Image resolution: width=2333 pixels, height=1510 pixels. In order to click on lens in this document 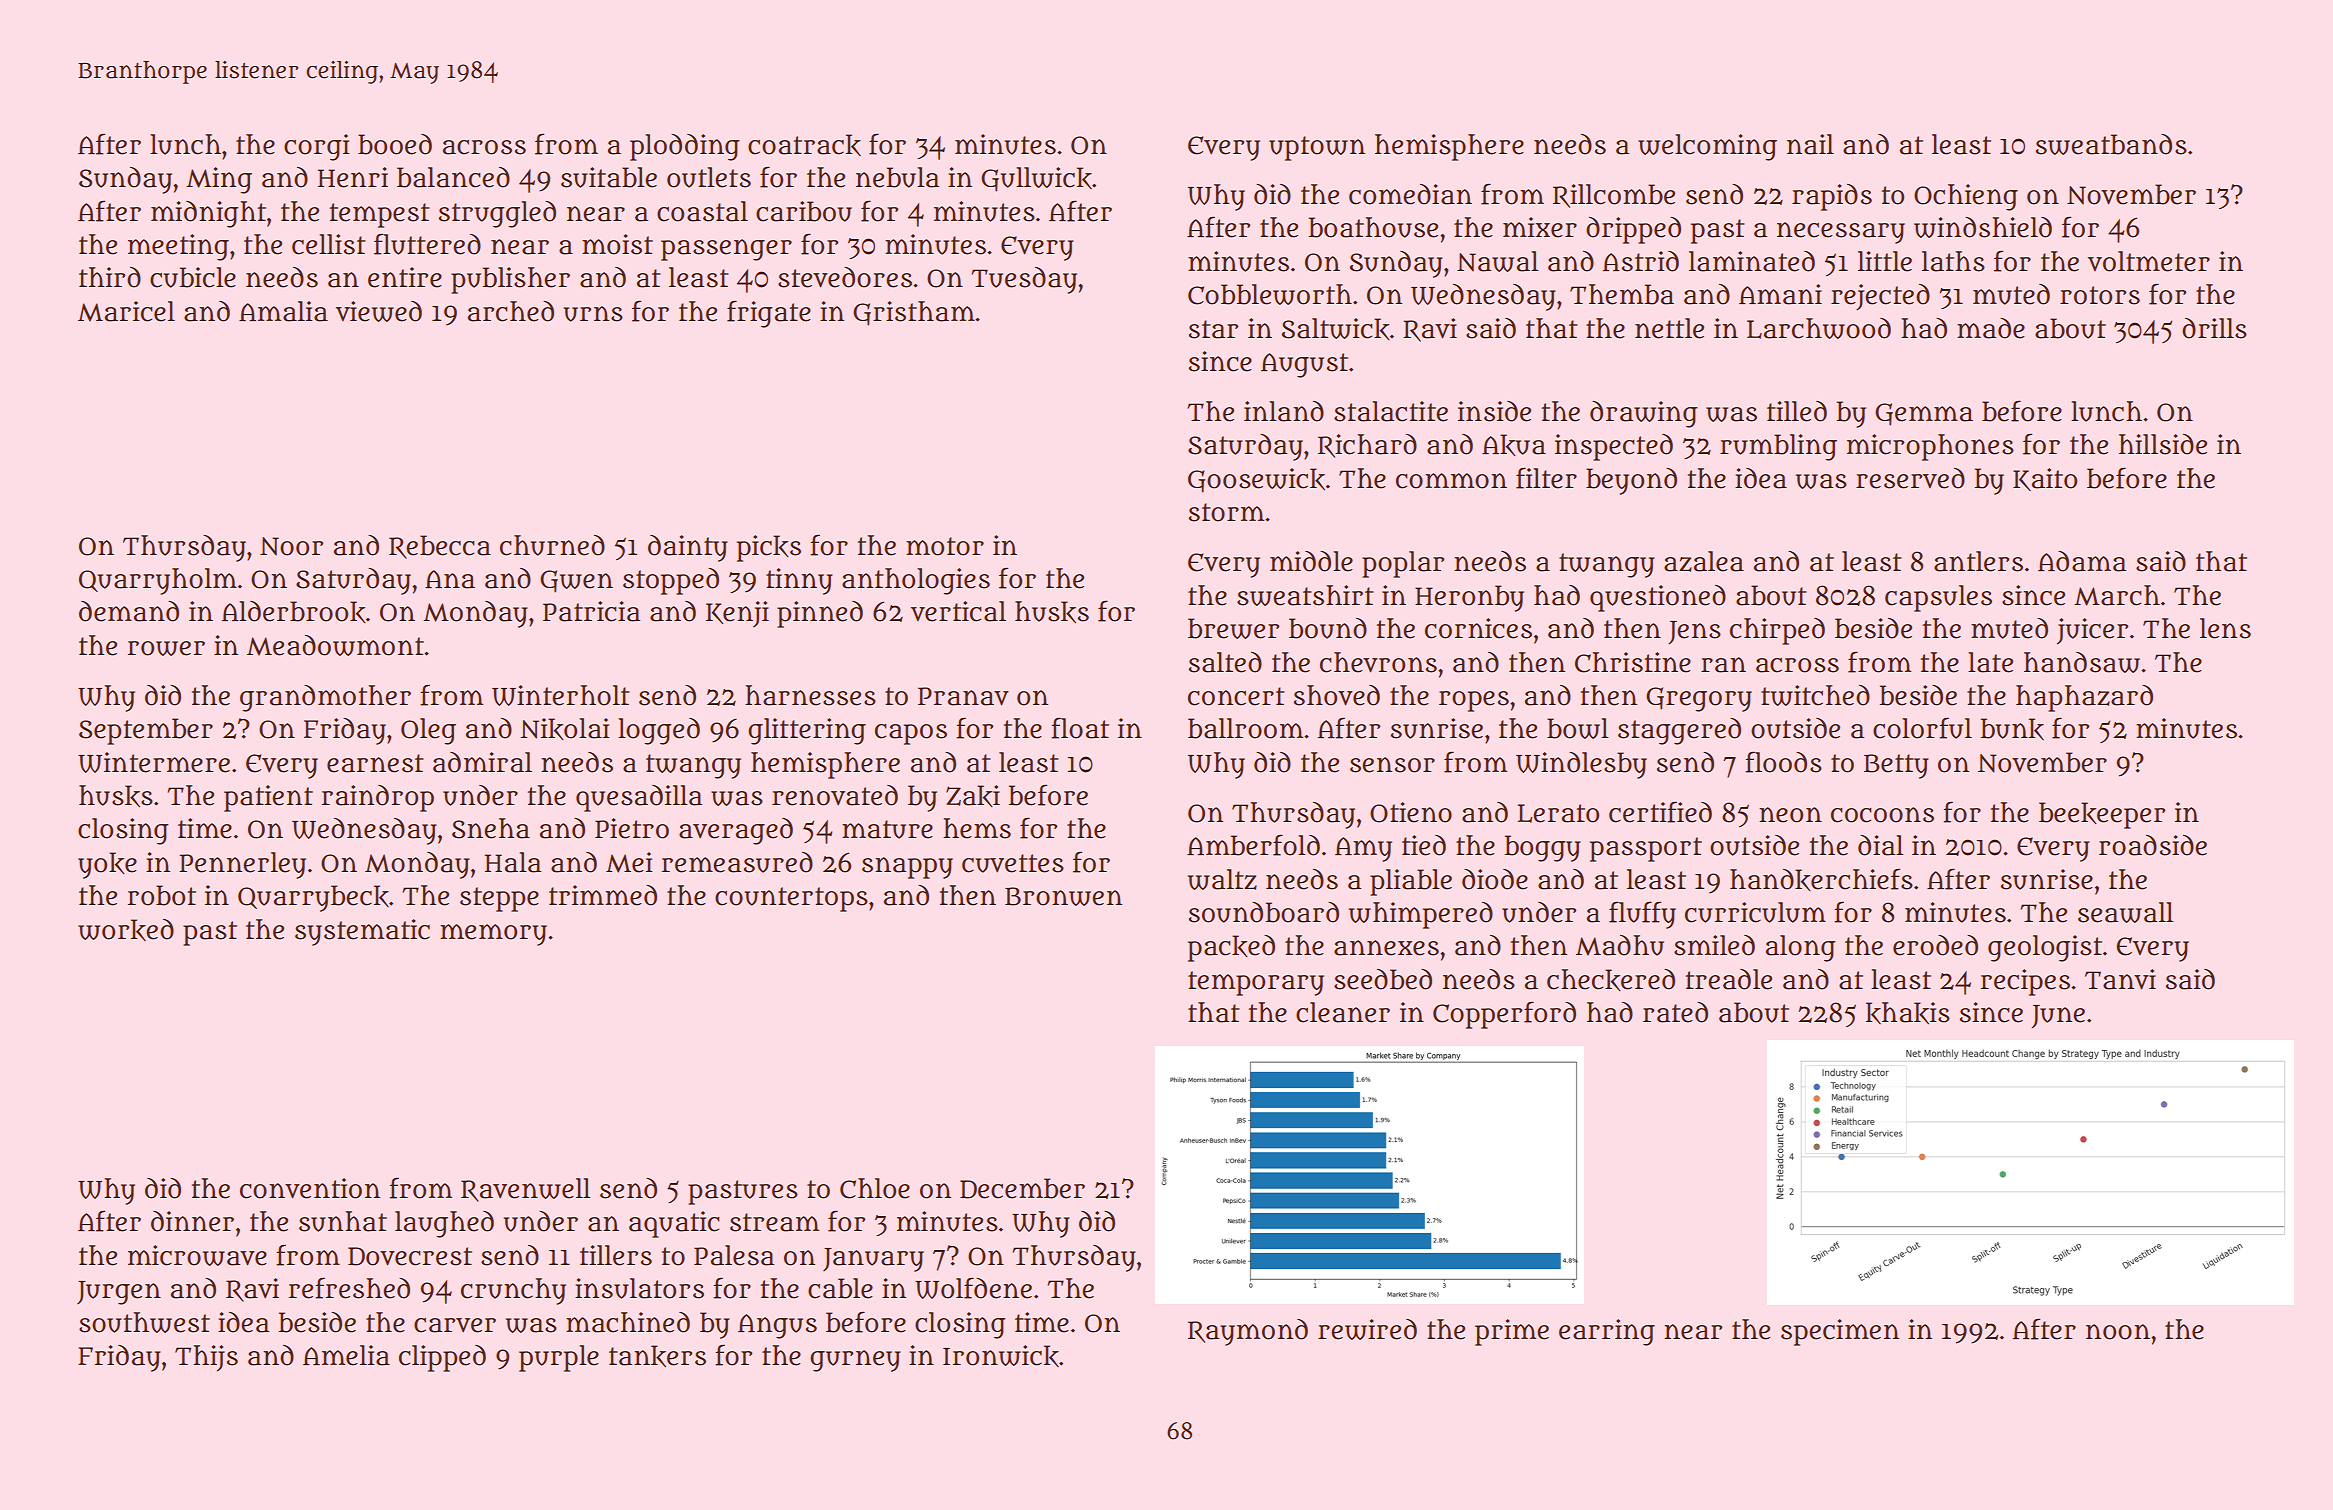, I will do `click(2225, 628)`.
